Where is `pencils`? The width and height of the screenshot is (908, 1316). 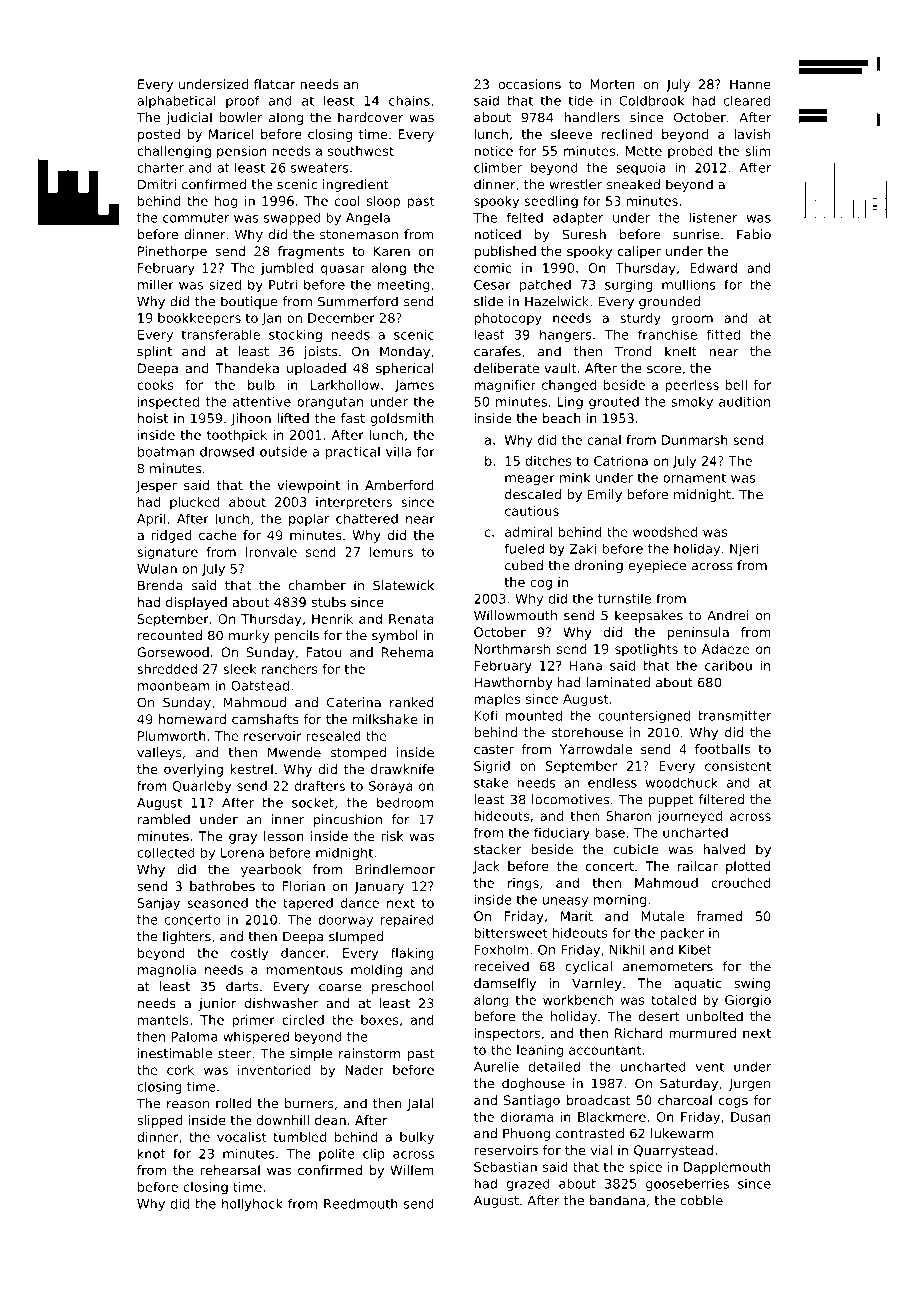
pencils is located at coordinates (297, 636).
